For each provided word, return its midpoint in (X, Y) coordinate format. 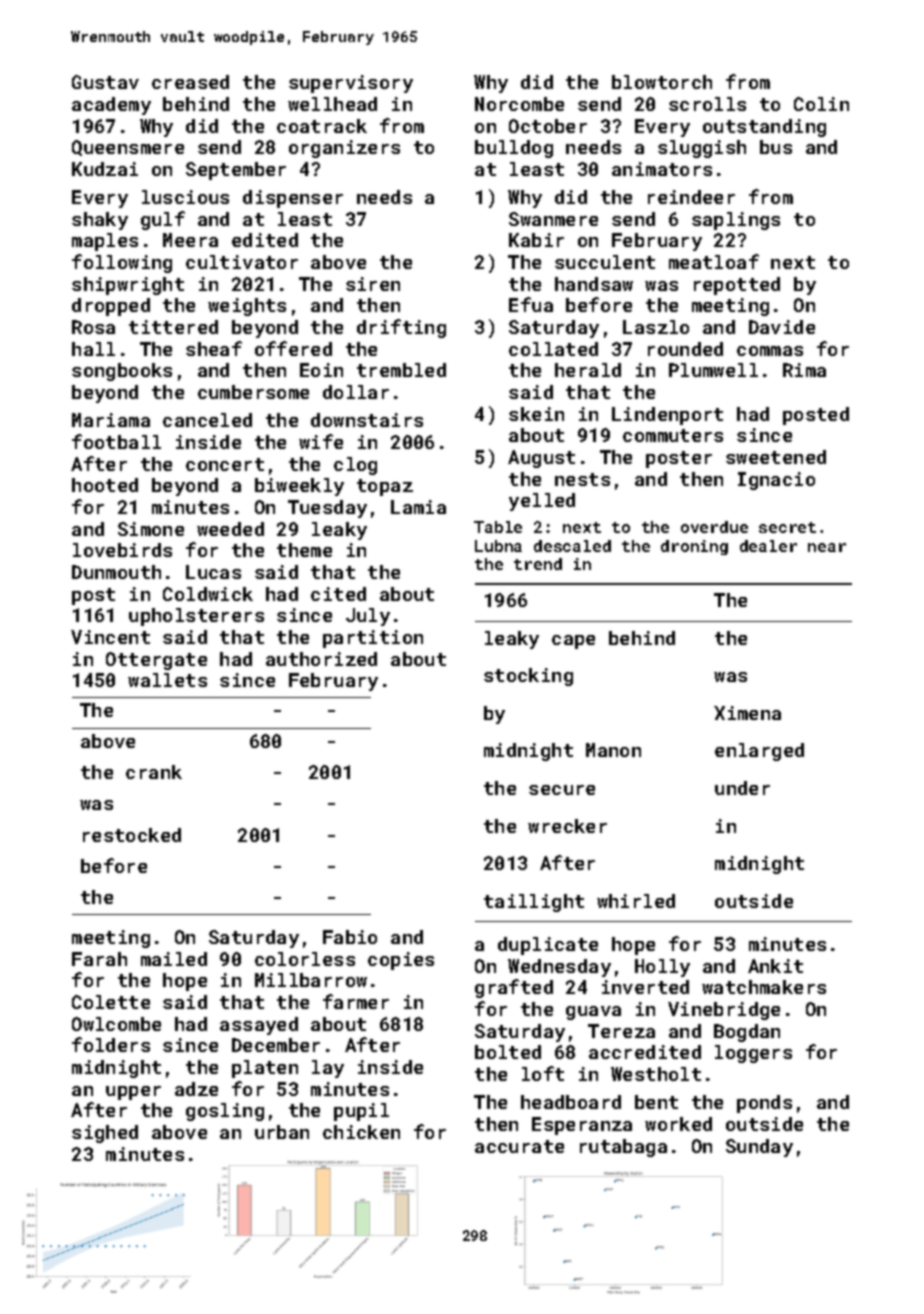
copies (401, 961)
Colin (821, 104)
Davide (782, 327)
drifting (401, 328)
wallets (167, 680)
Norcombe (519, 104)
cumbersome (253, 392)
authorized (321, 659)
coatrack (322, 126)
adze (196, 1089)
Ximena (747, 713)
